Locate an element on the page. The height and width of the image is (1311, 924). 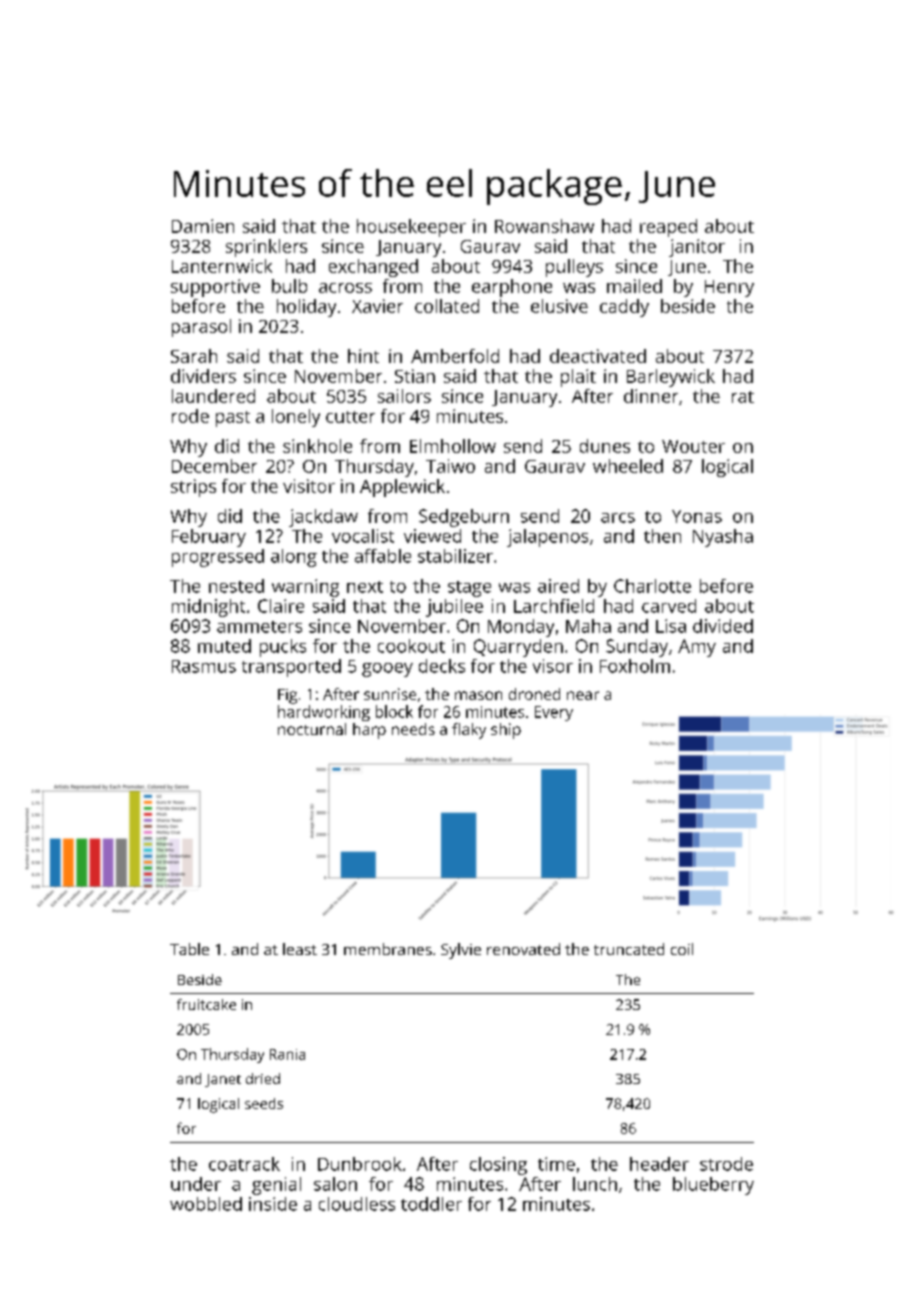
sprinklers is located at coordinates (266, 248).
